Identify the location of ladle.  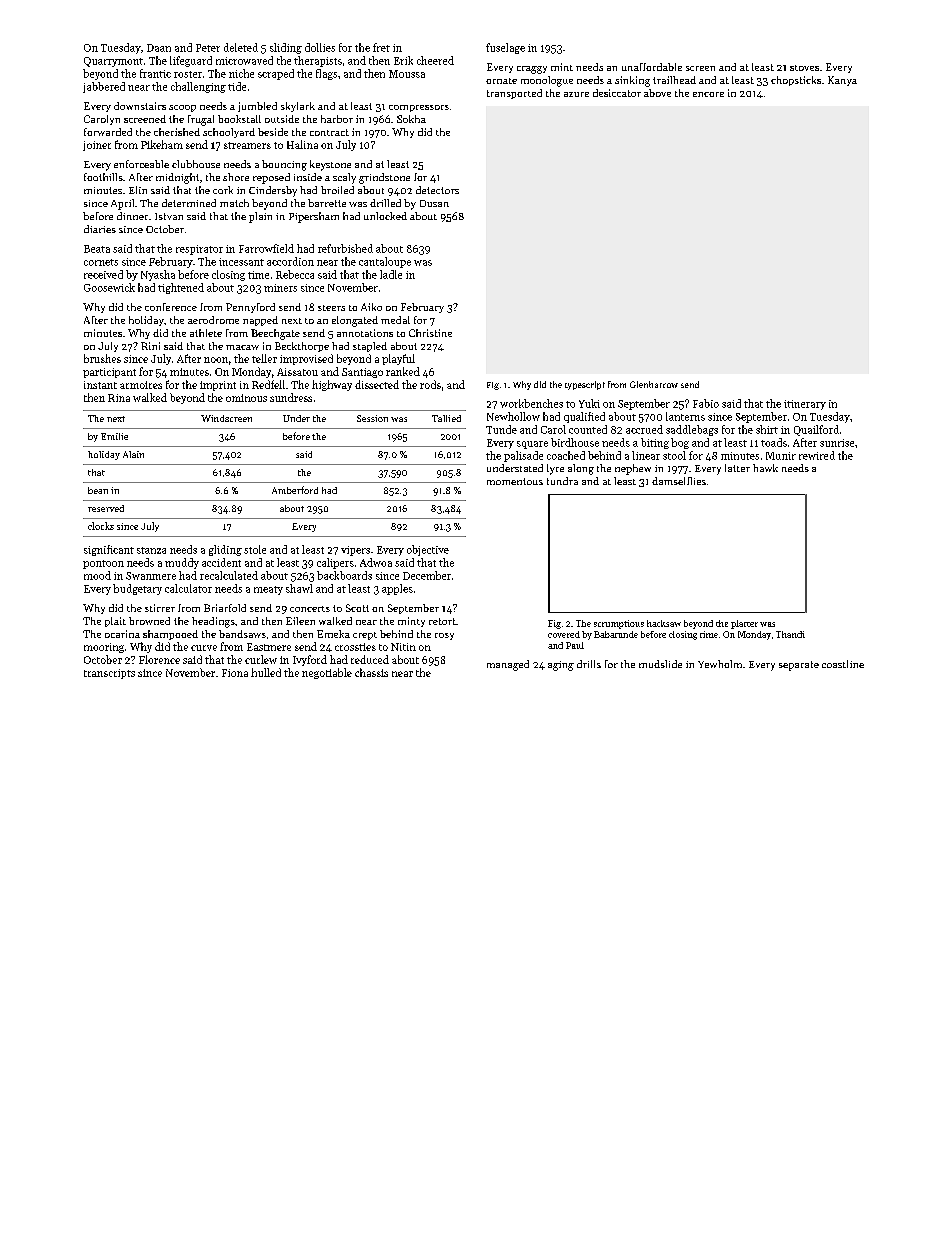
(391, 274).
